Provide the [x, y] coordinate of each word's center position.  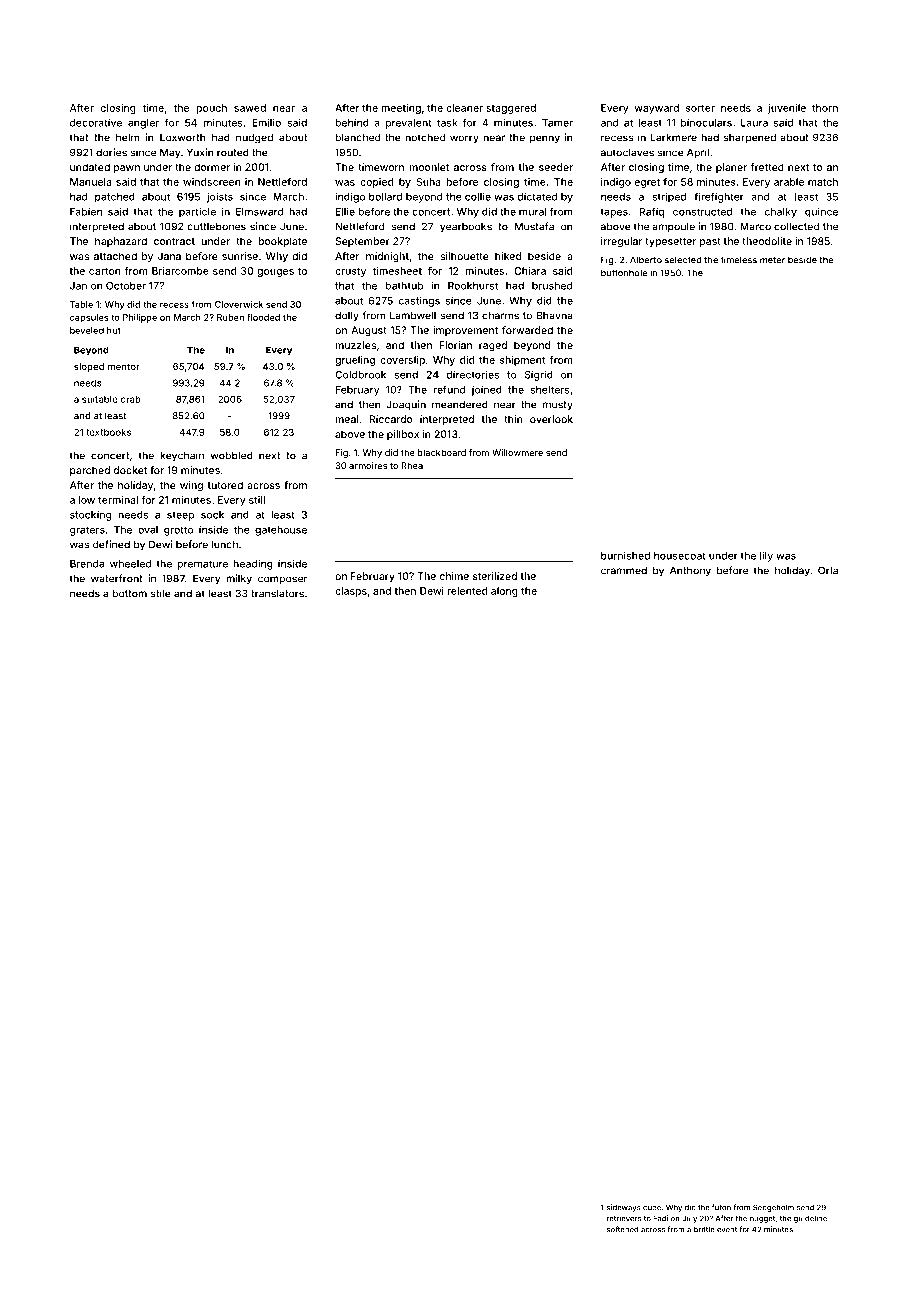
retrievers [624, 1218]
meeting [401, 109]
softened [622, 1229]
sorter [700, 108]
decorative [96, 123]
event [727, 1230]
